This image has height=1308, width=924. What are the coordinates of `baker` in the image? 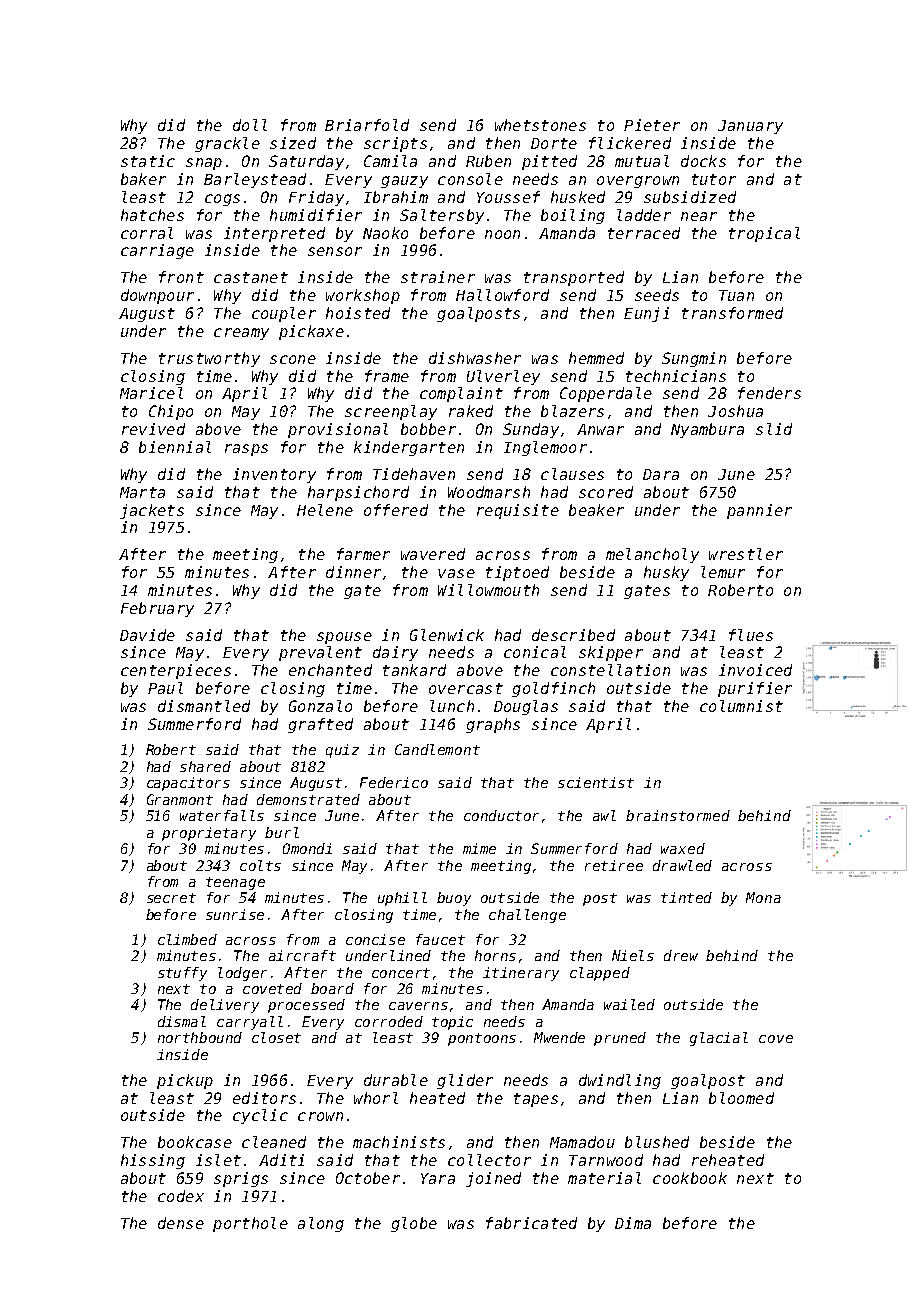 It's located at (143, 179).
